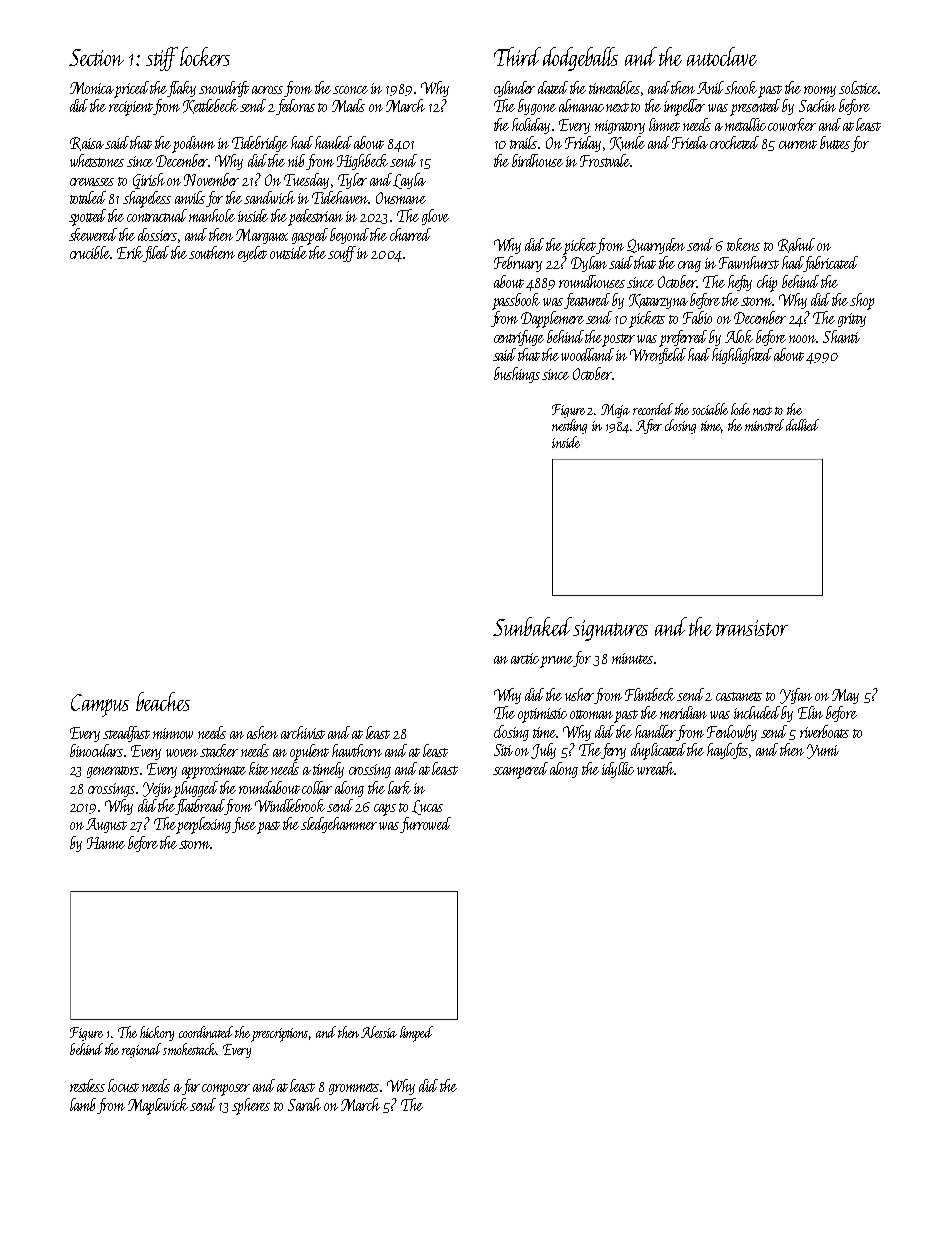 This screenshot has height=1233, width=952. Describe the element at coordinates (722, 56) in the screenshot. I see `autoclave` at that location.
